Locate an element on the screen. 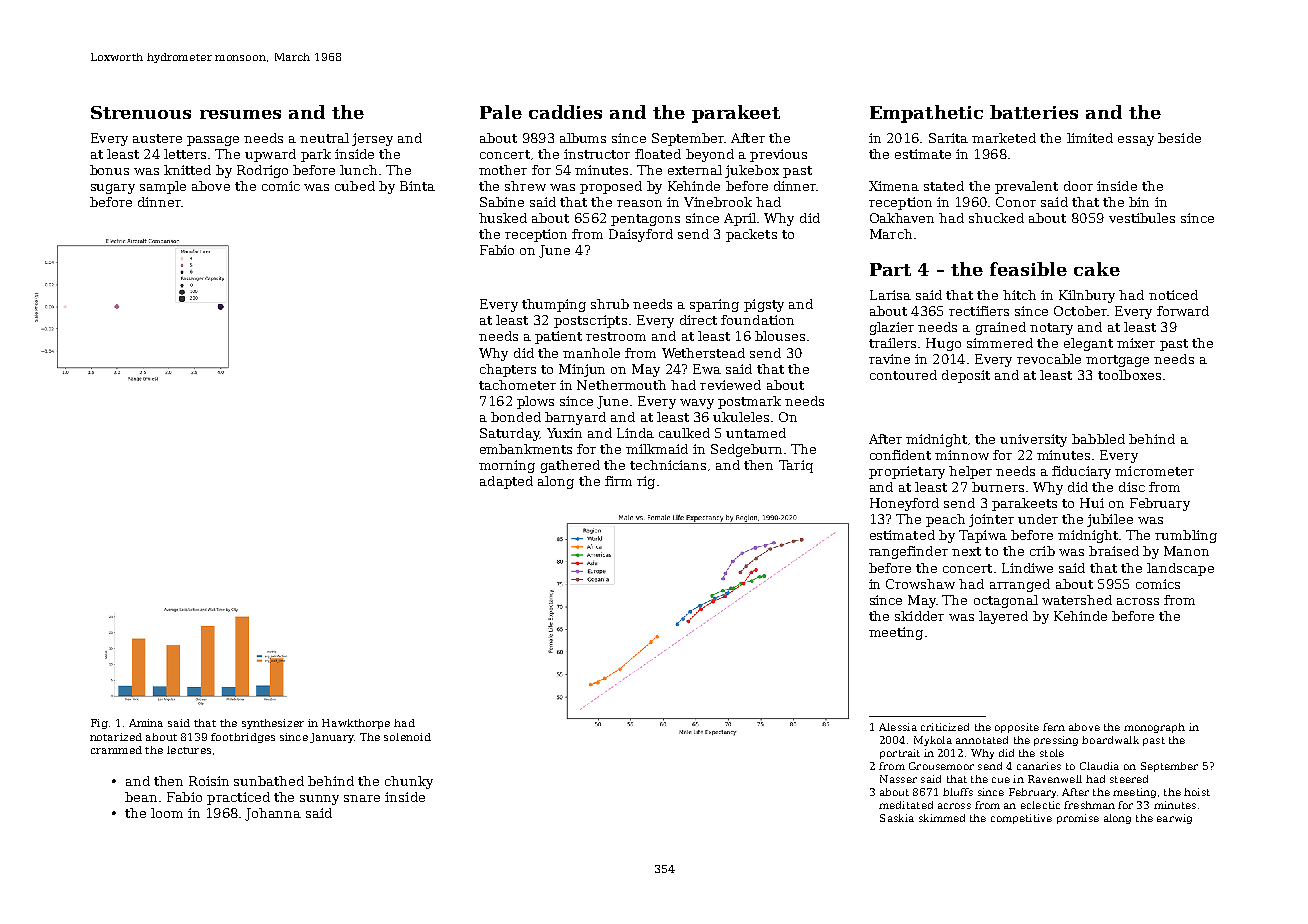 This screenshot has height=924, width=1308. Rodrigo is located at coordinates (262, 171).
